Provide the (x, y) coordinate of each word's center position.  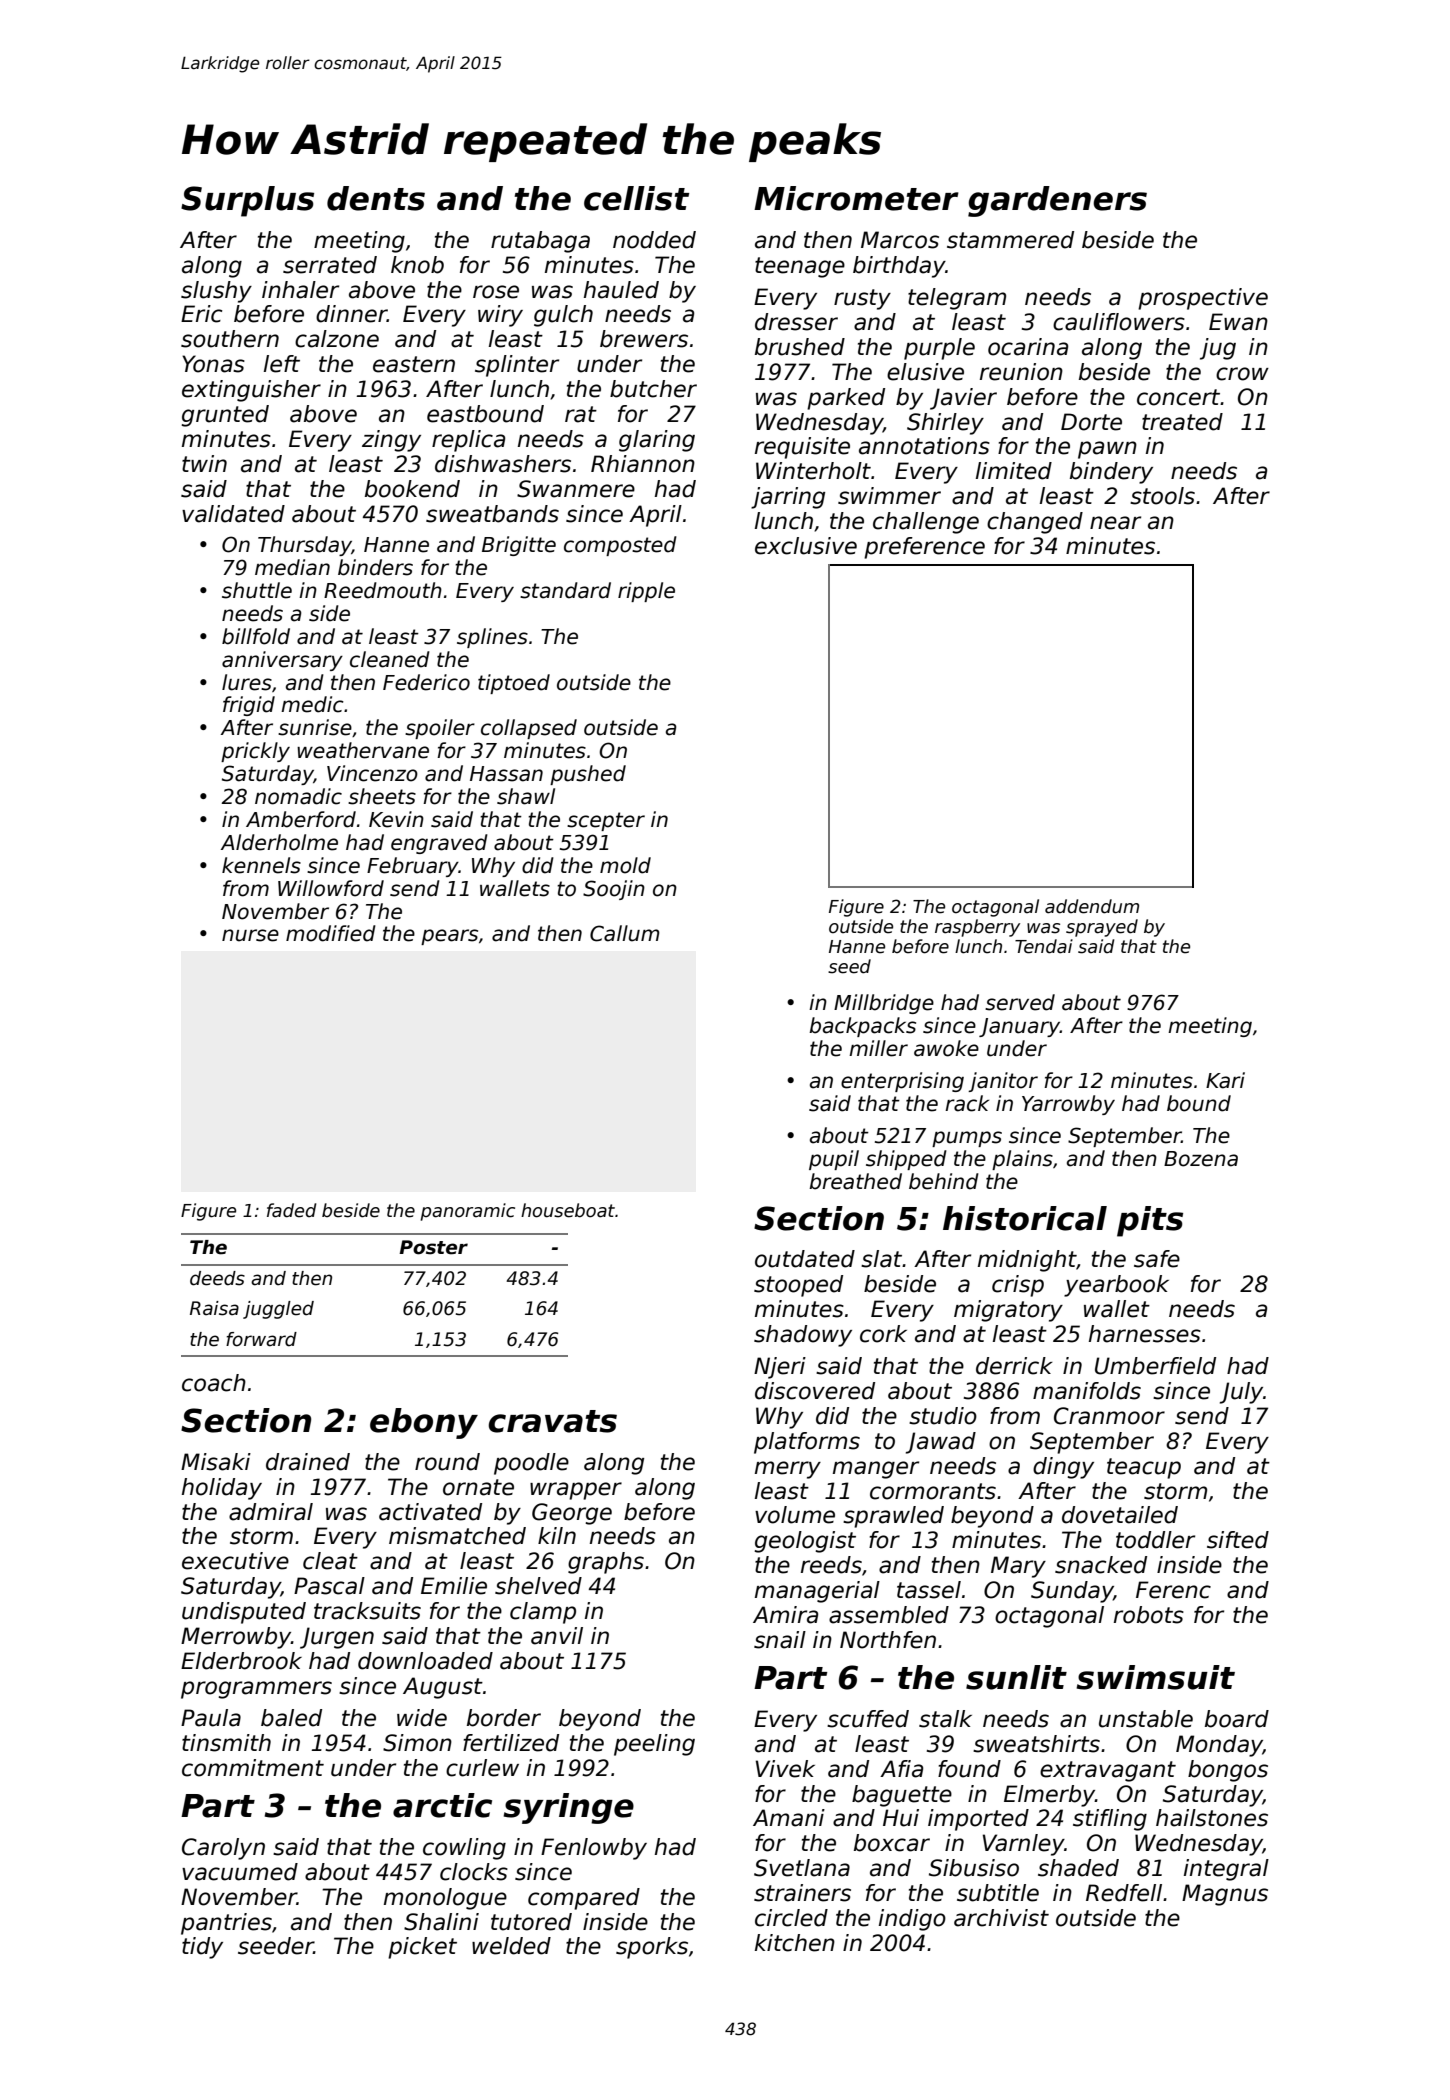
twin (204, 463)
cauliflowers (1119, 322)
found (969, 1769)
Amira (785, 1615)
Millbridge (884, 1004)
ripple (646, 592)
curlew (482, 1768)
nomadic (298, 796)
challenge (926, 523)
